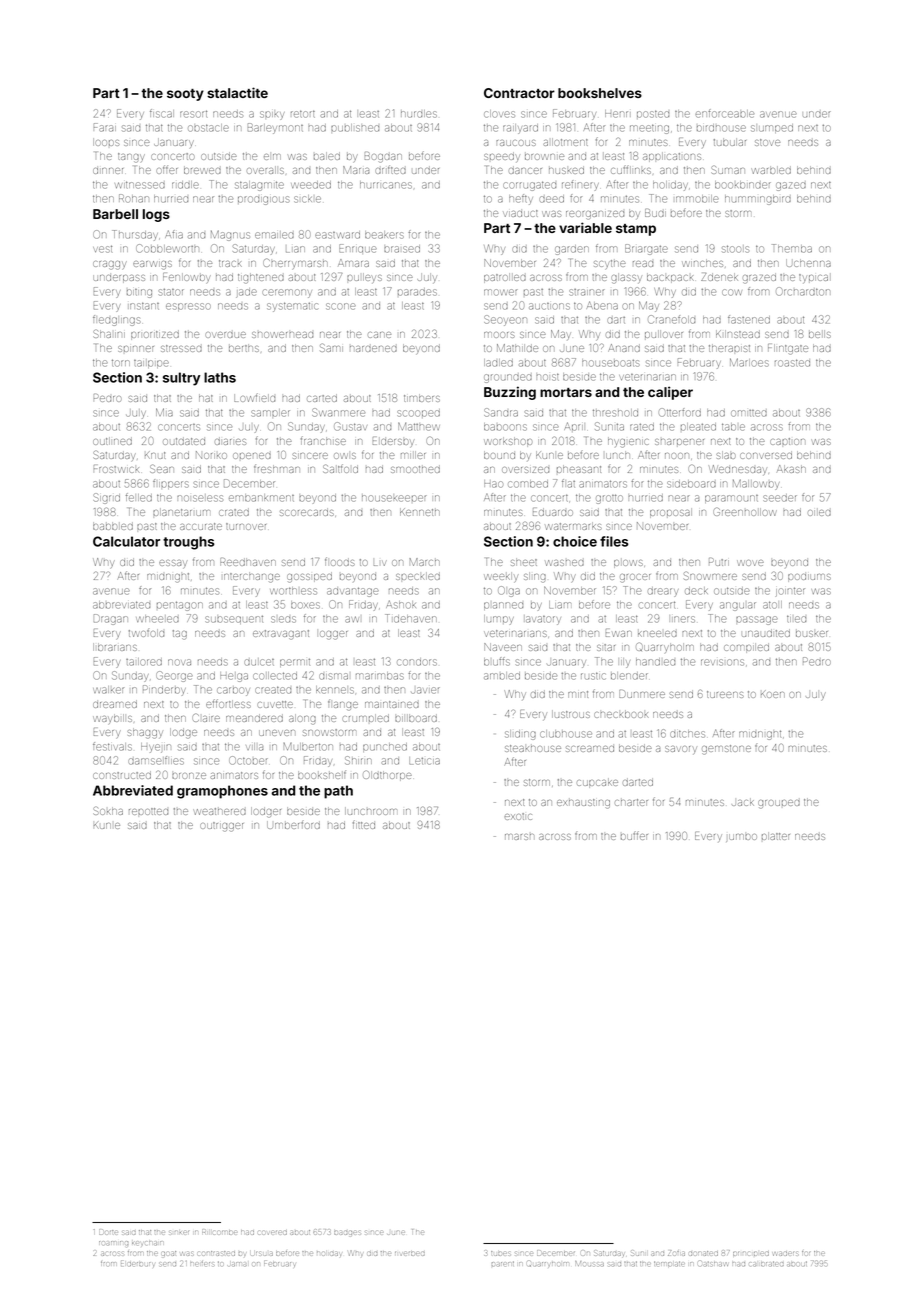 Image resolution: width=924 pixels, height=1308 pixels. What do you see at coordinates (137, 1264) in the document?
I see `Elderbury` at bounding box center [137, 1264].
